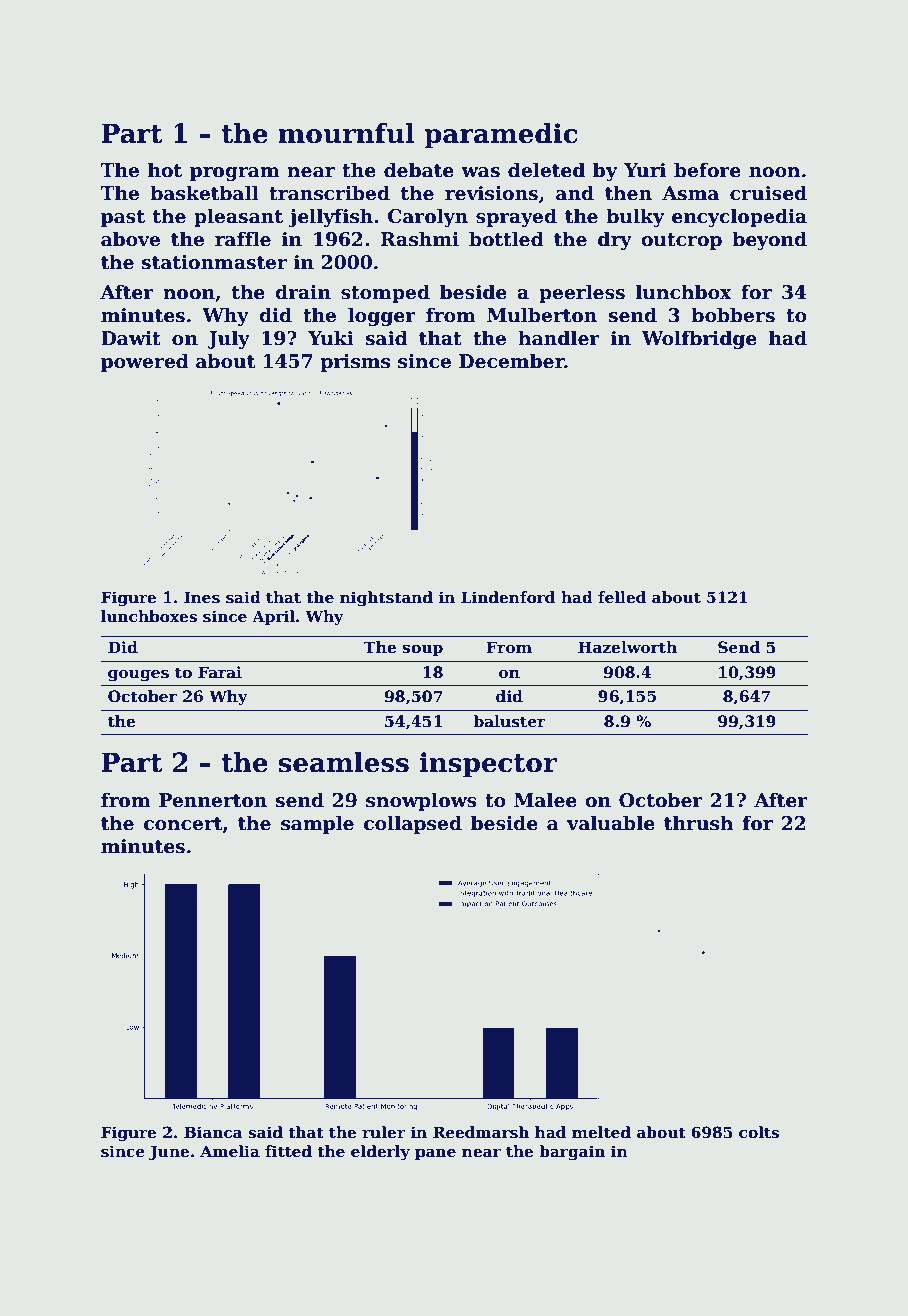 The height and width of the screenshot is (1316, 908). I want to click on collapsed, so click(413, 824).
